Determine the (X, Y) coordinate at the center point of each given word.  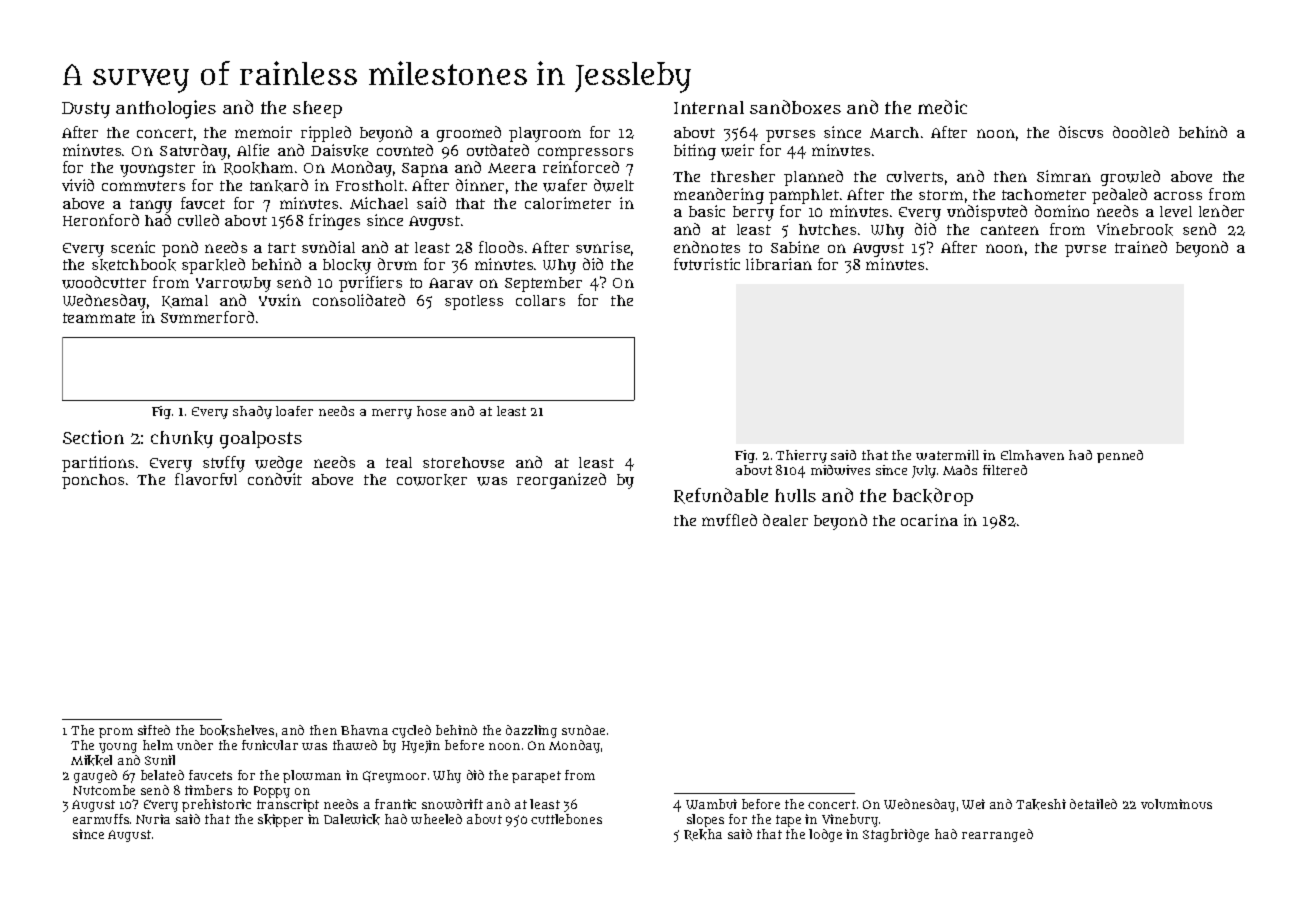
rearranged (997, 835)
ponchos (93, 481)
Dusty (86, 110)
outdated (498, 150)
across (1178, 196)
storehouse (463, 462)
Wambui (711, 804)
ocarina (929, 520)
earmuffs (101, 819)
